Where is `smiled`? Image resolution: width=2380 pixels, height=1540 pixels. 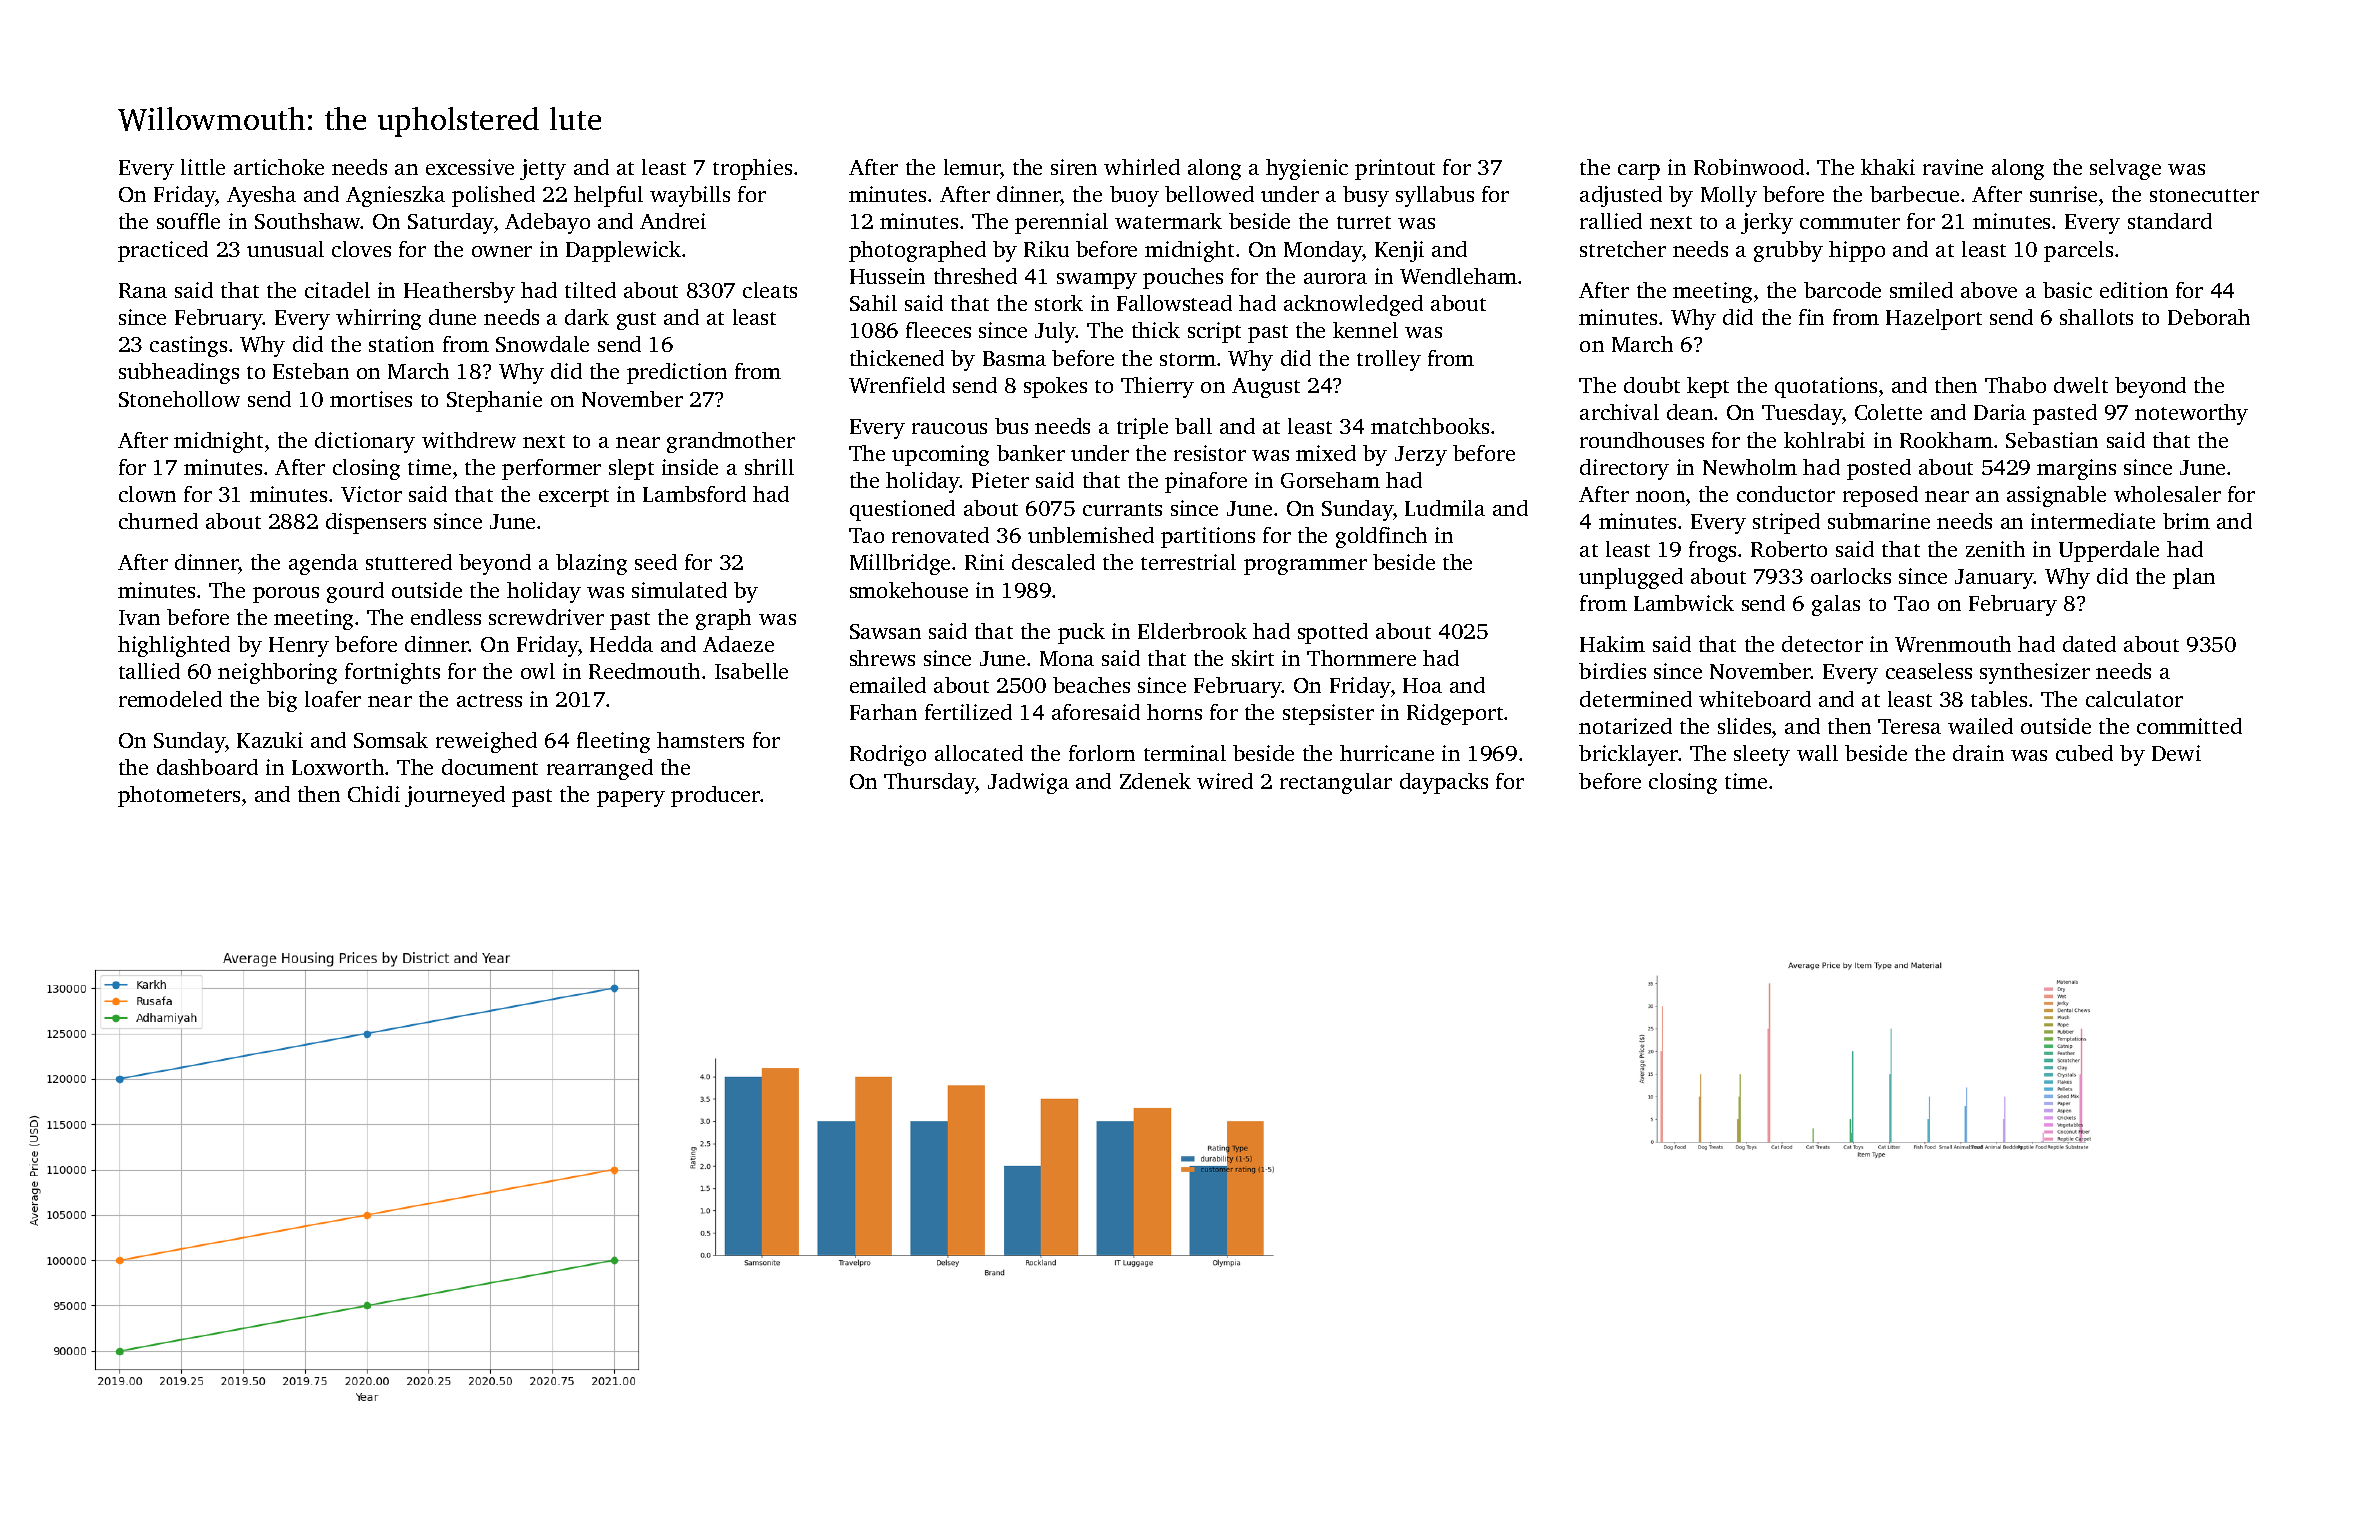
smiled is located at coordinates (1921, 290).
